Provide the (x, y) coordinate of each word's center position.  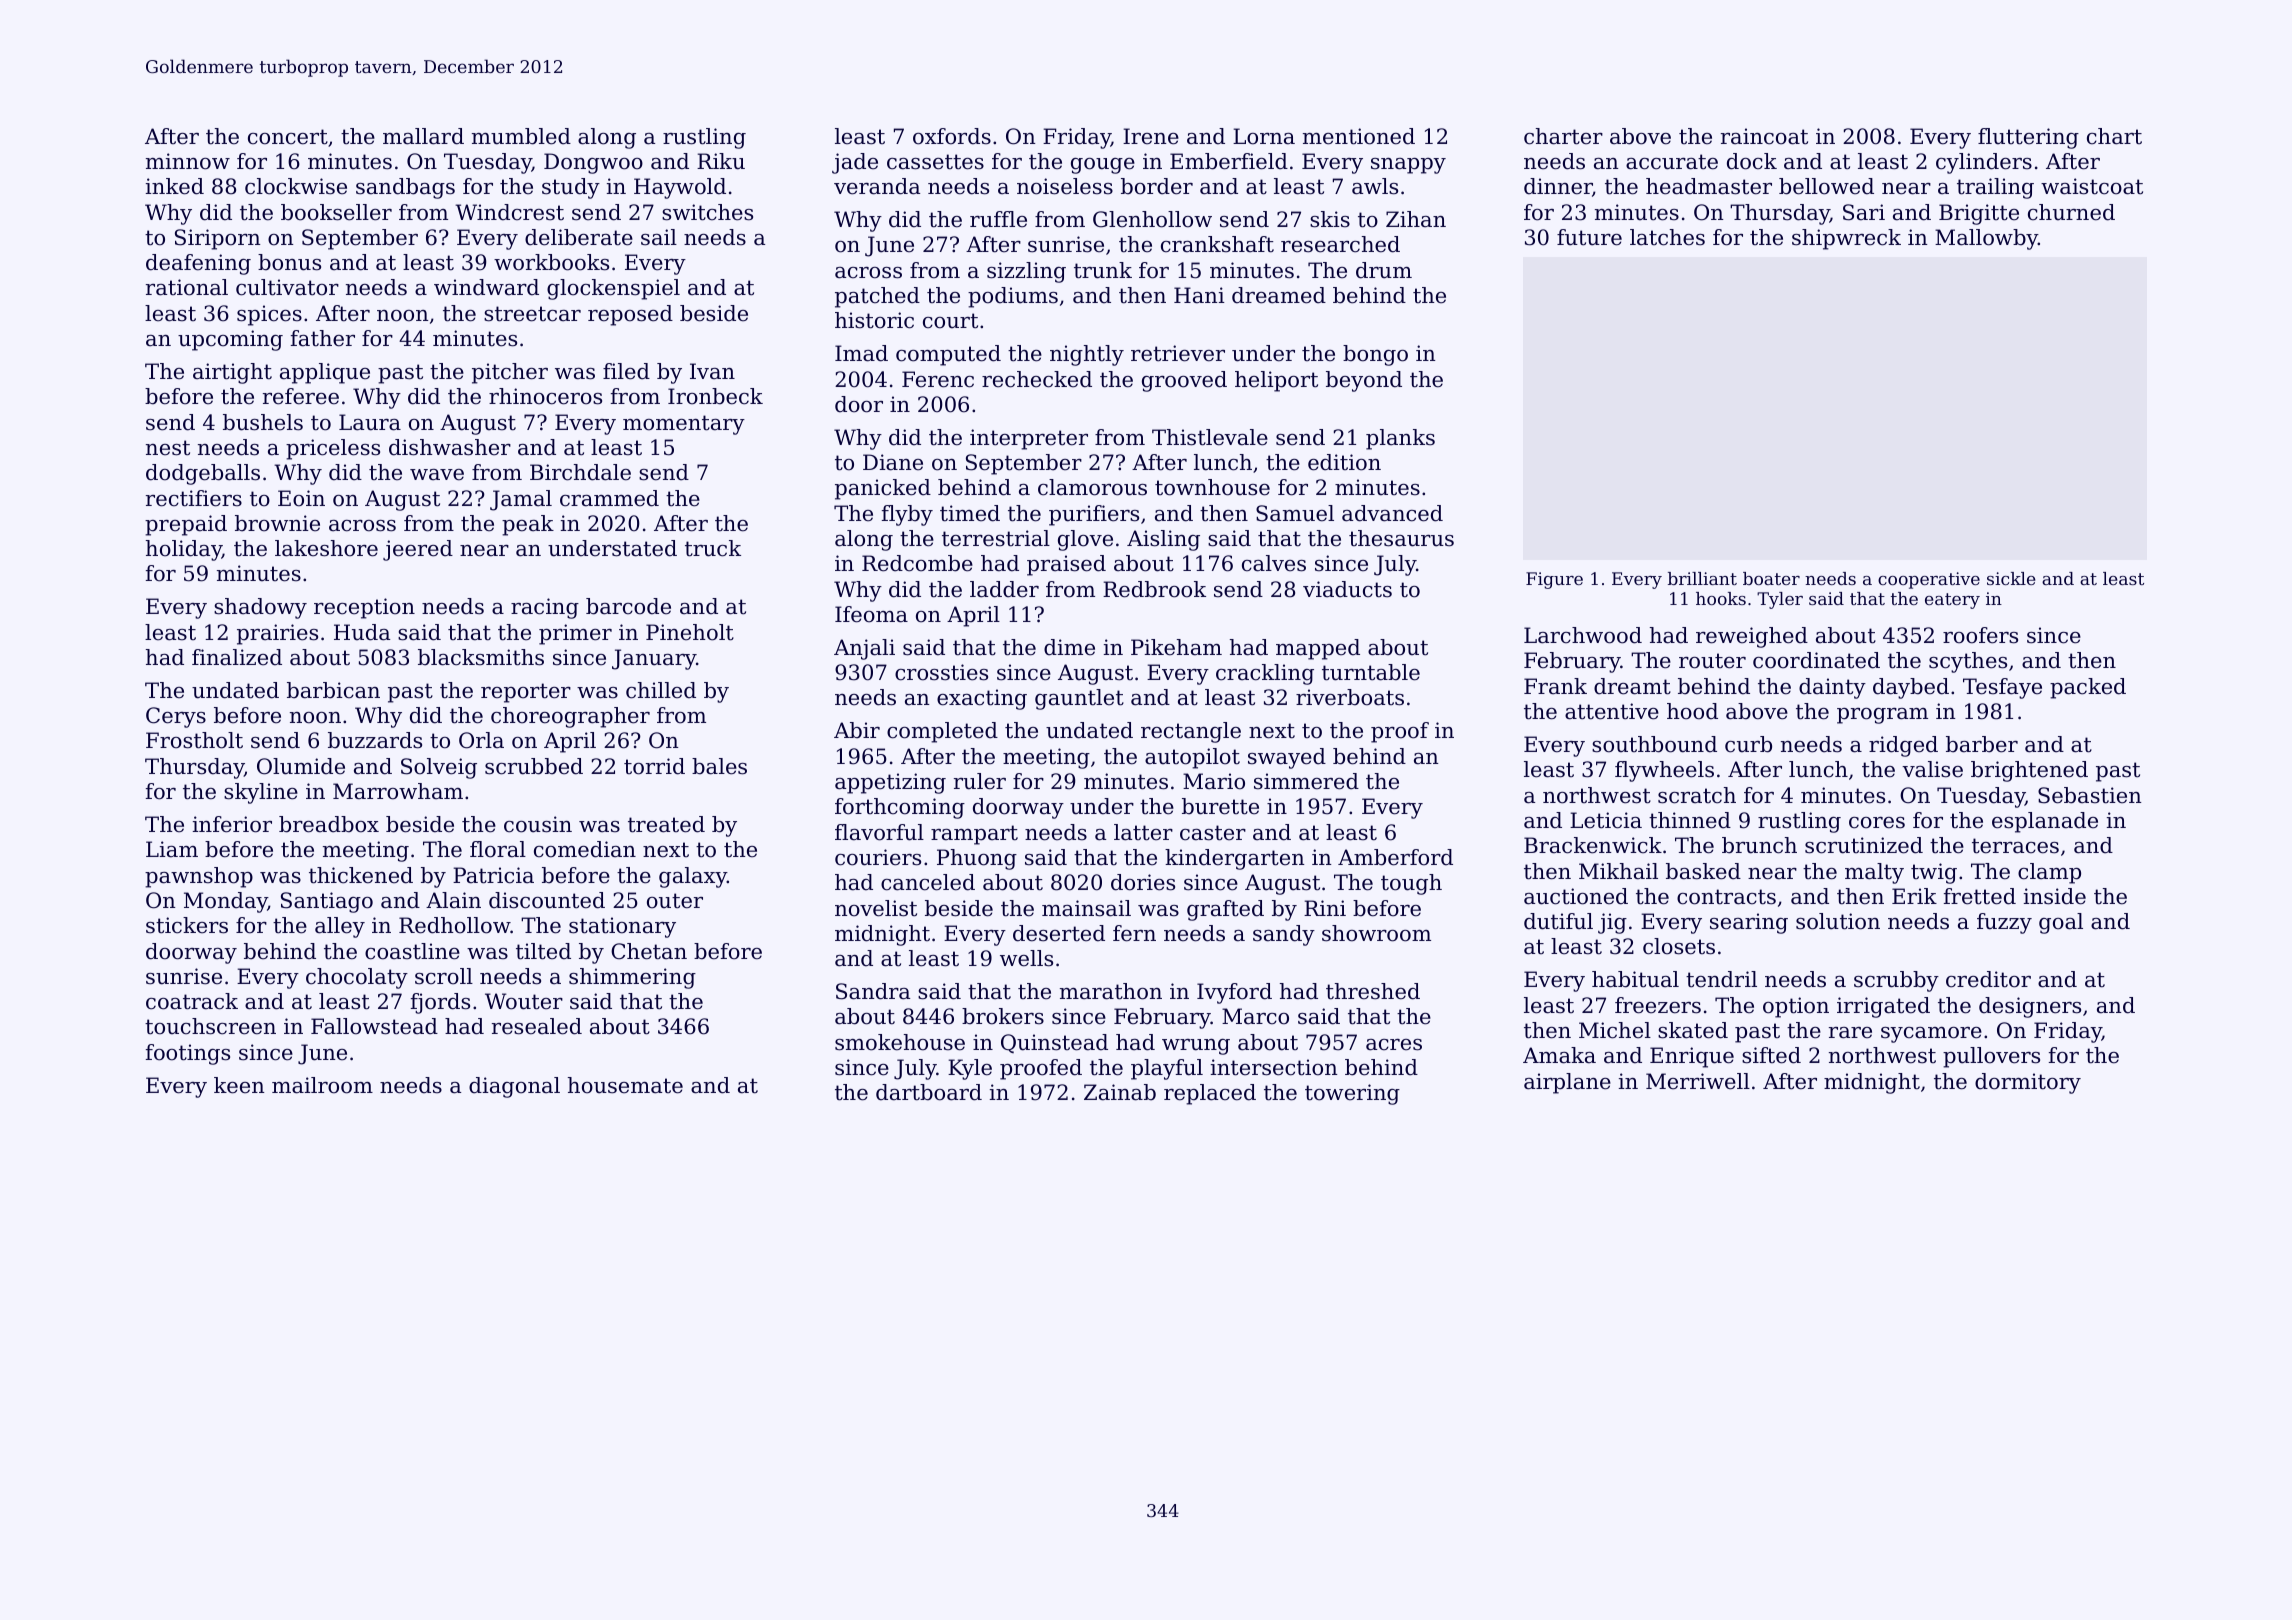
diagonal (514, 1087)
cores (1877, 823)
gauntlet (1079, 699)
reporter (526, 693)
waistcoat (2092, 186)
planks (1400, 439)
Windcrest (509, 212)
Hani (1199, 295)
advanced (1392, 513)
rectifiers (194, 498)
